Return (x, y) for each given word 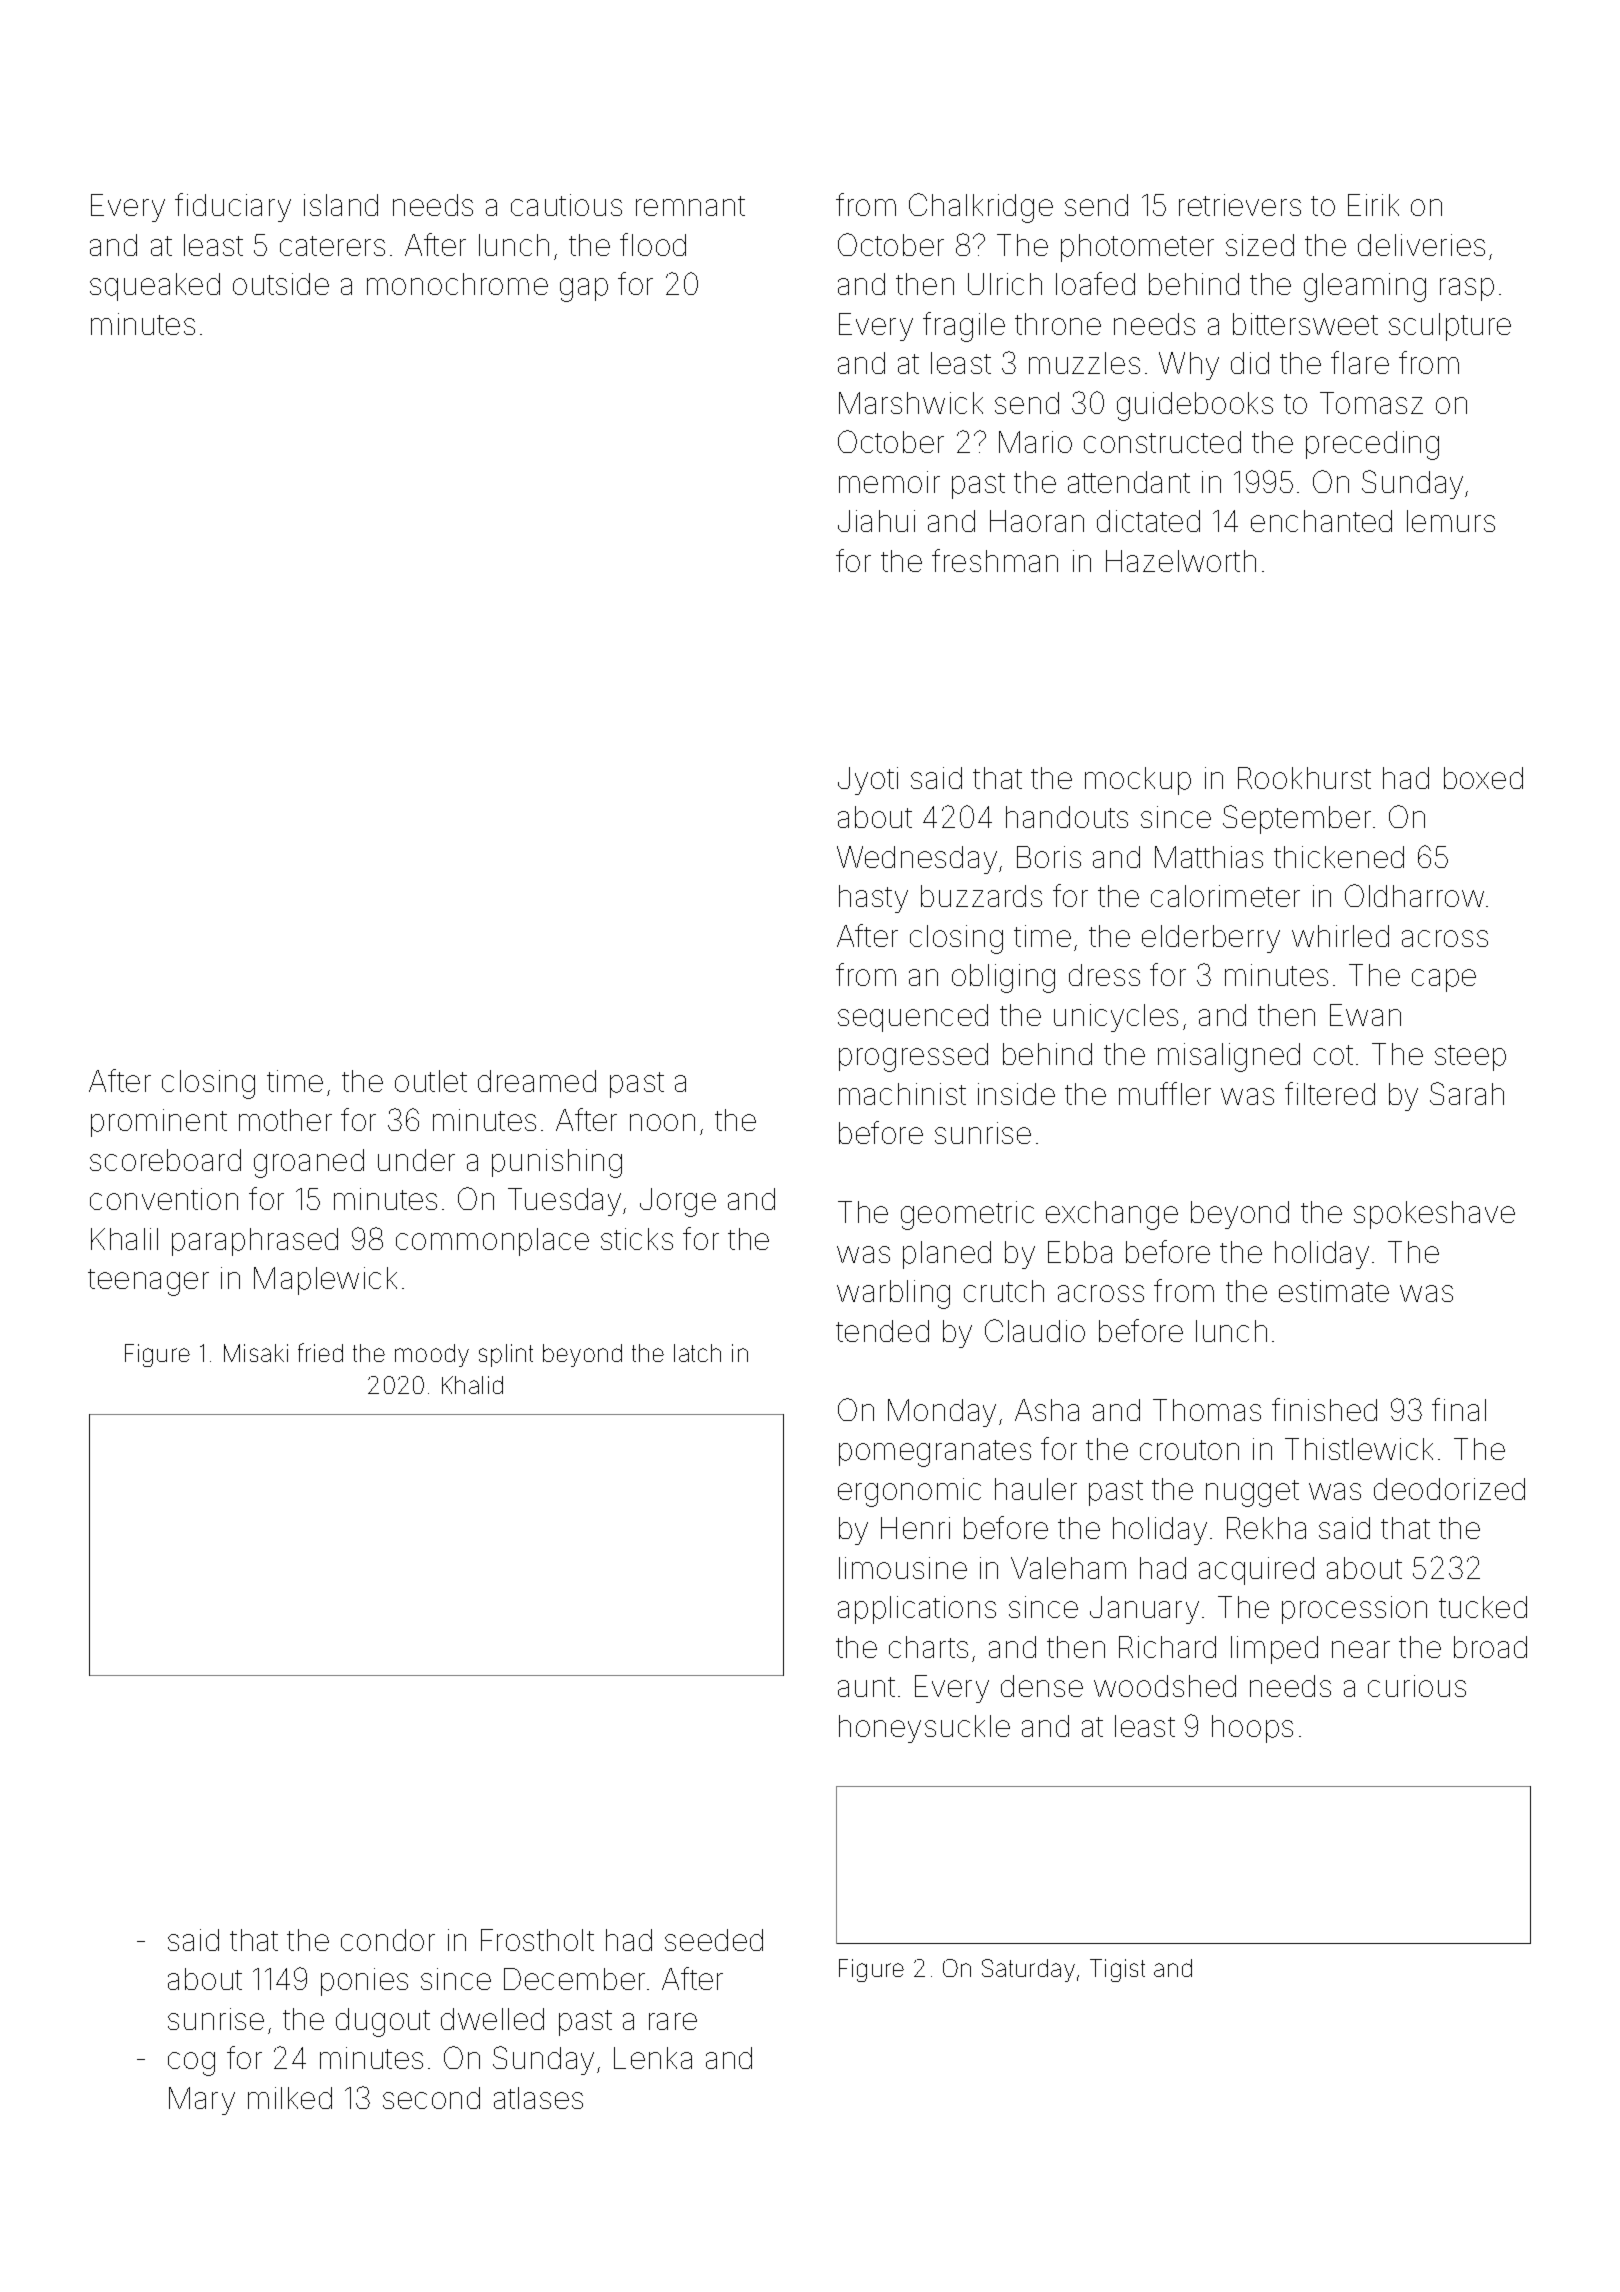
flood (653, 244)
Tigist (1117, 1970)
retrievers (1240, 205)
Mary (202, 2101)
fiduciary (233, 207)
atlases (538, 2098)
